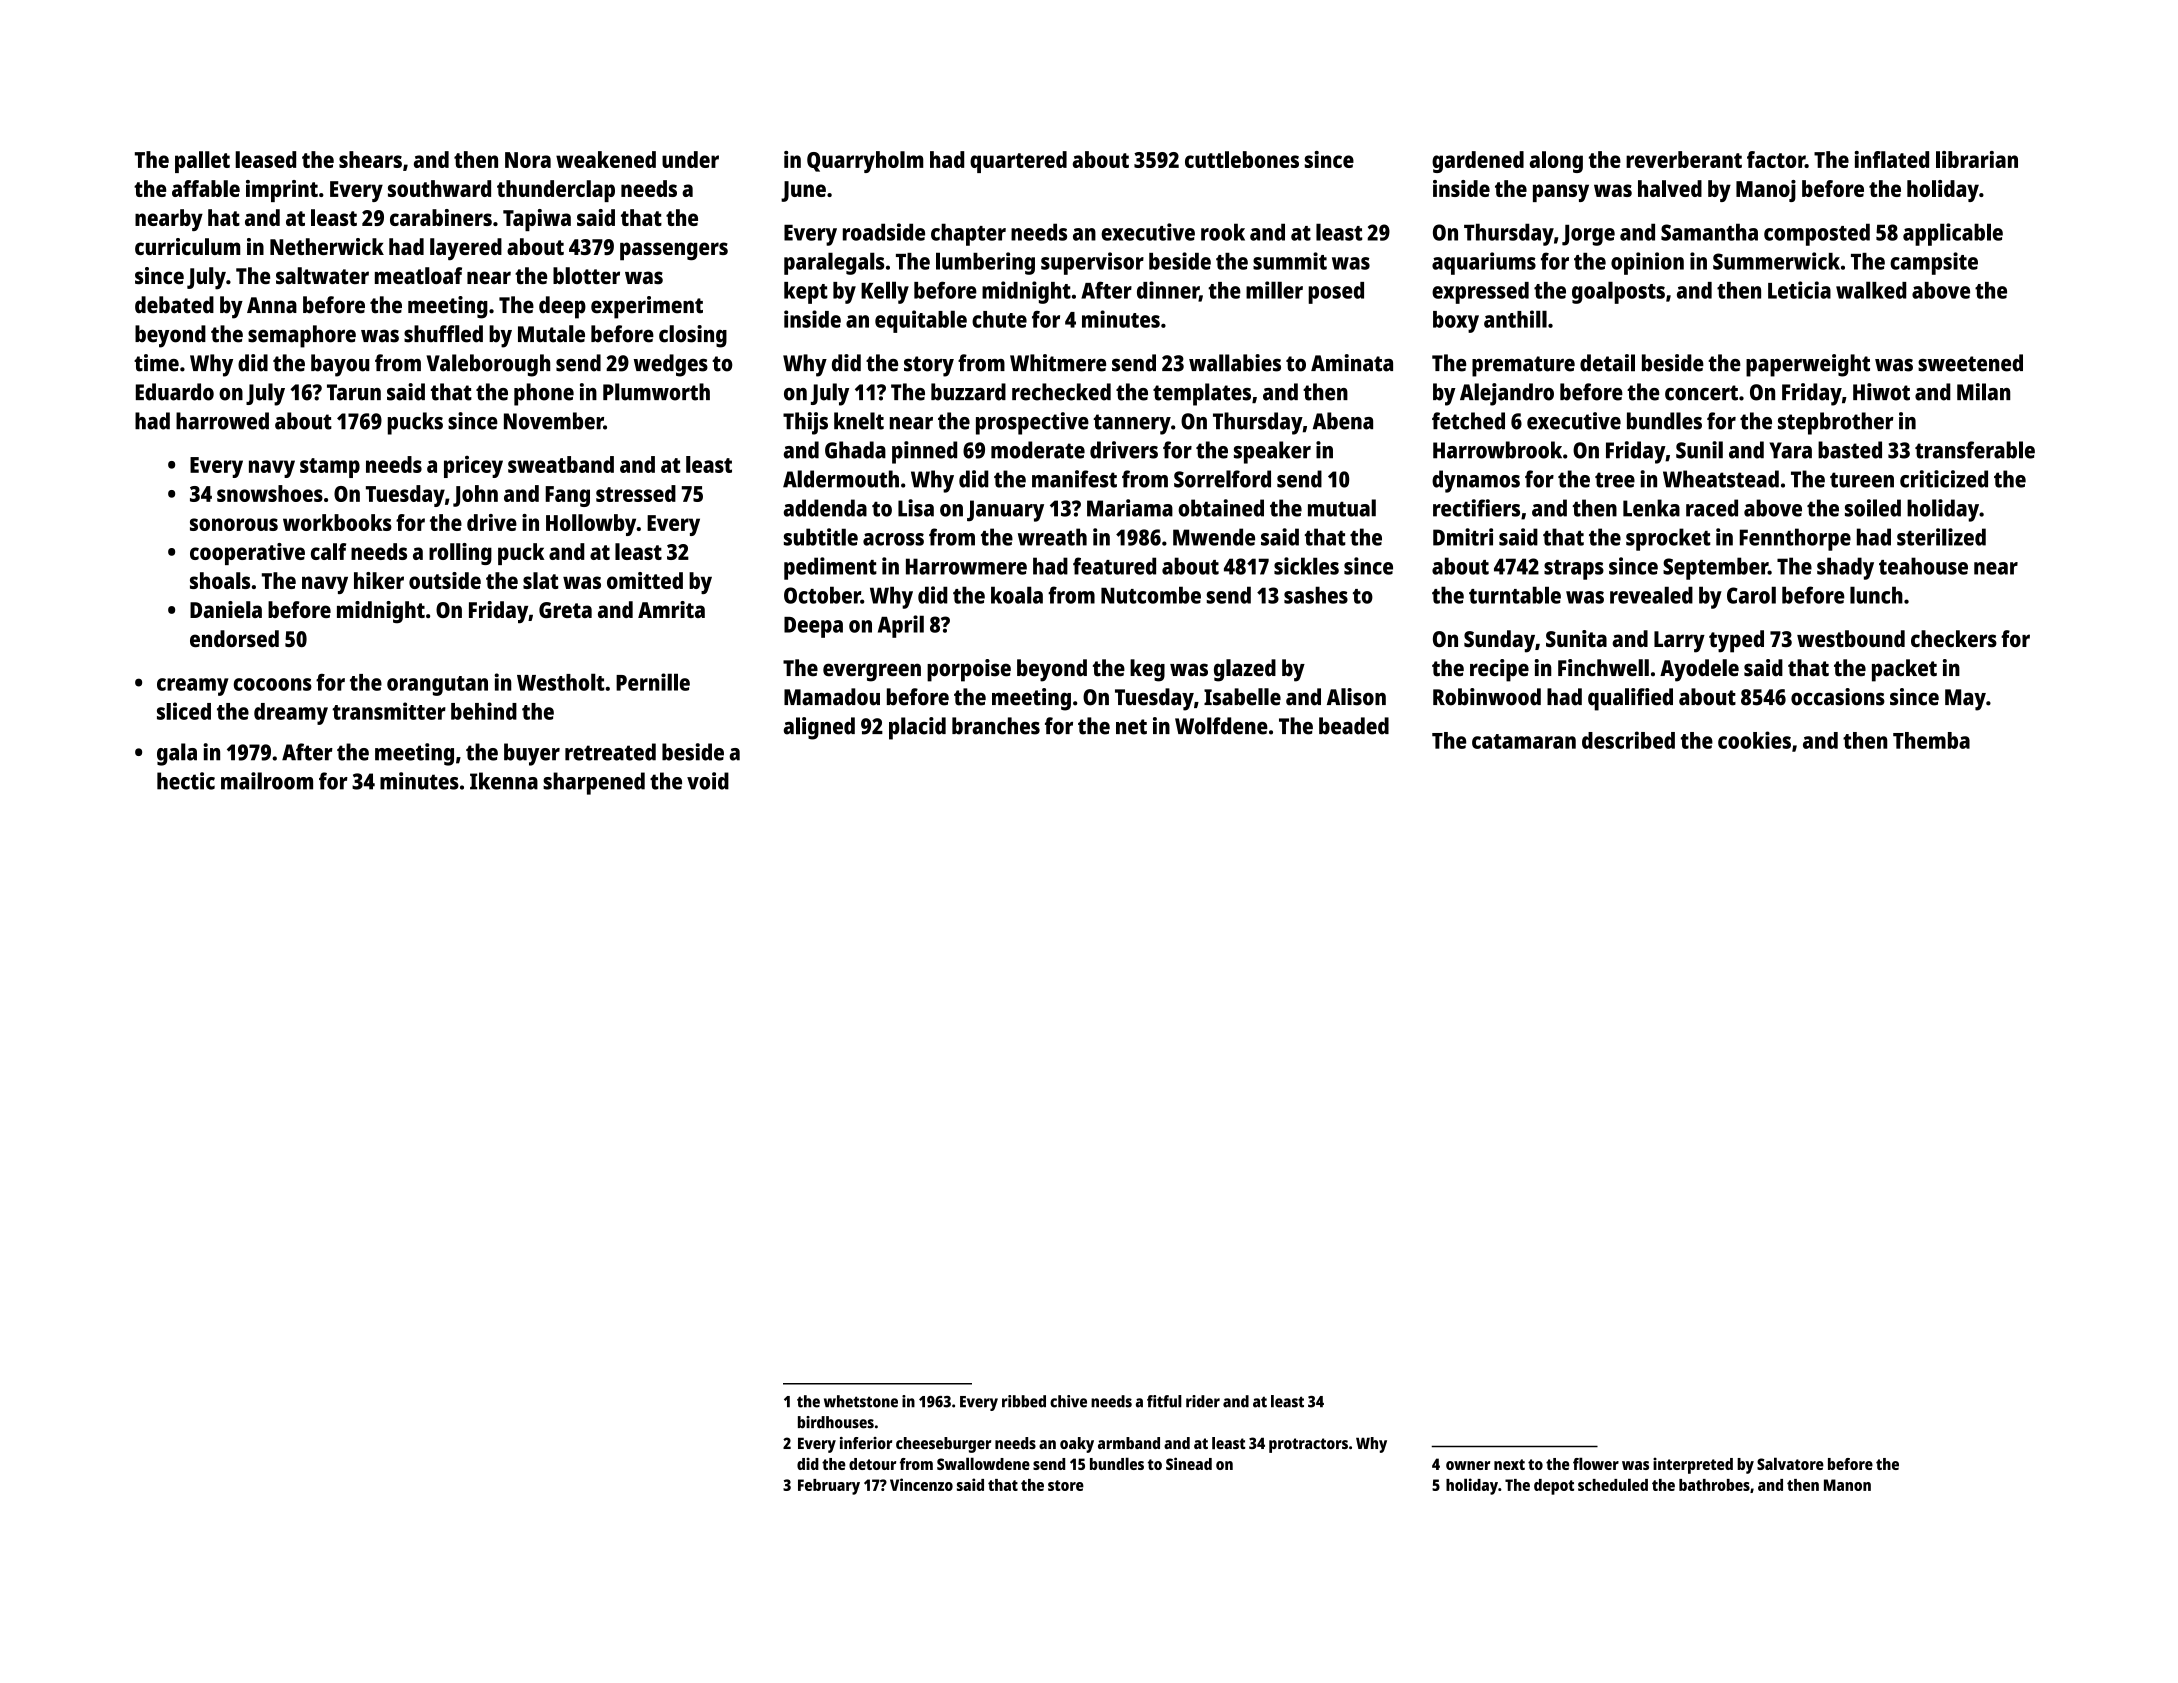  Describe the element at coordinates (1923, 566) in the document. I see `teahouse` at that location.
